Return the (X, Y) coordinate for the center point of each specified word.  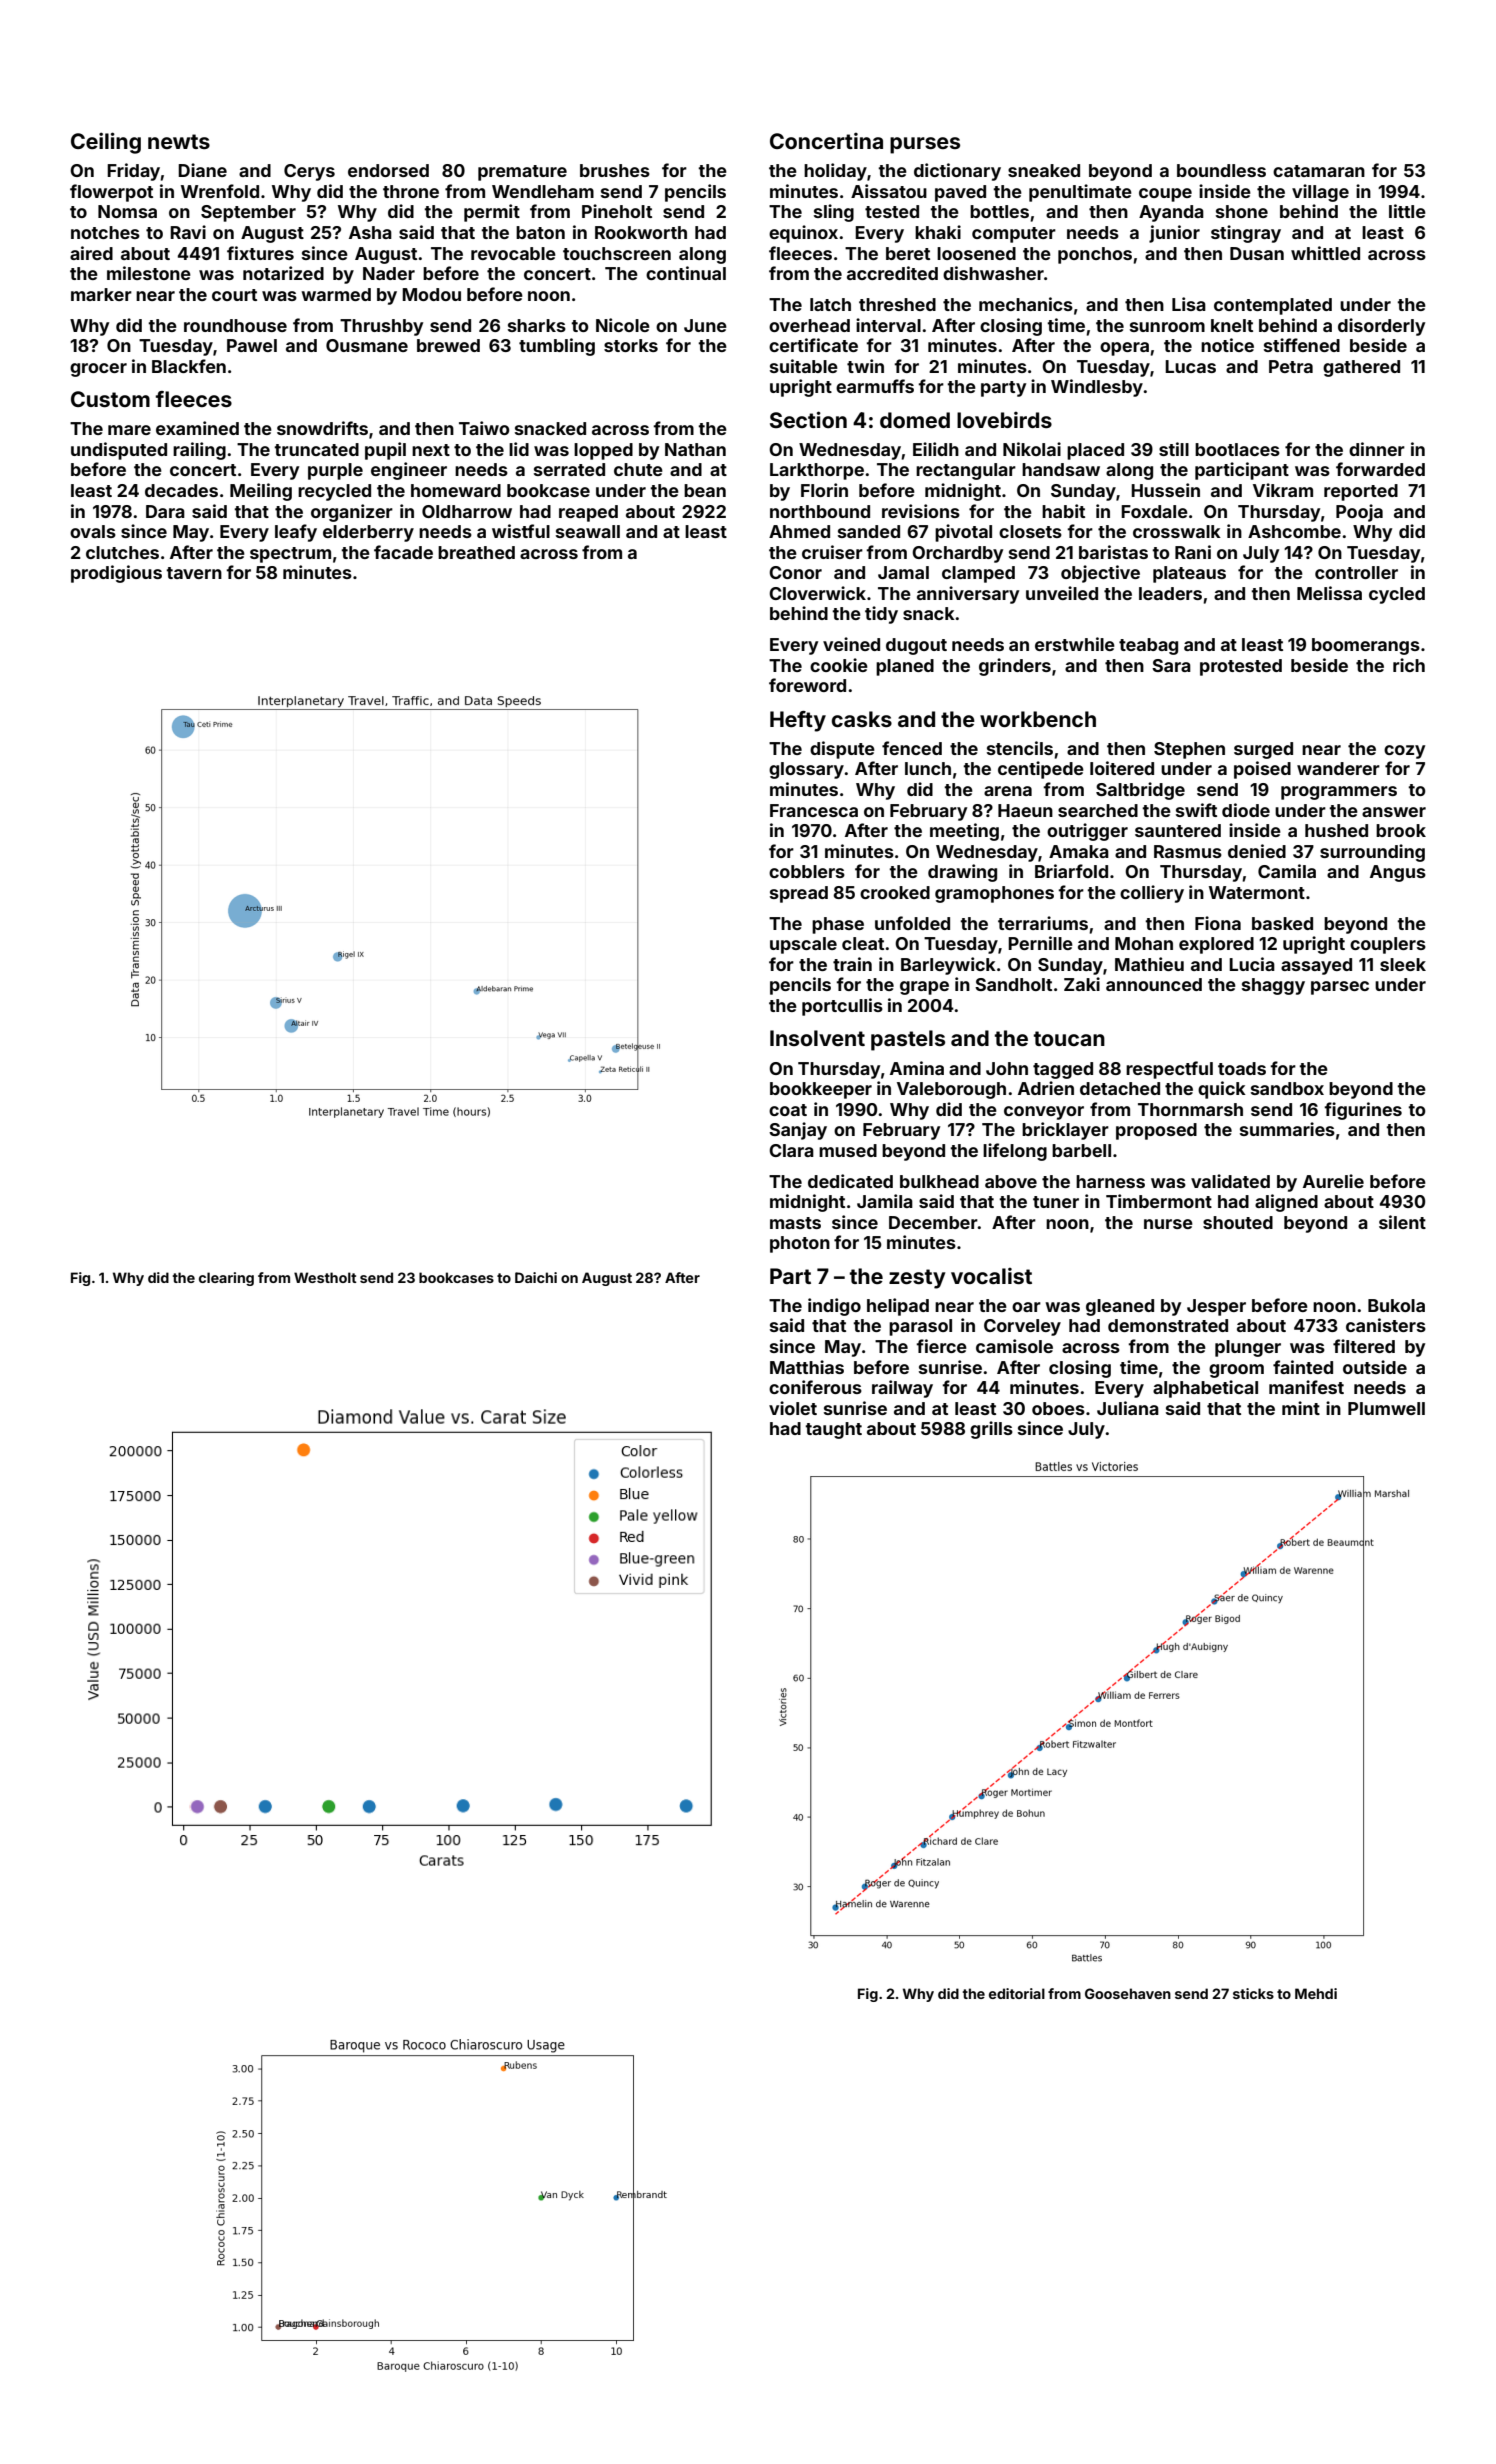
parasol (920, 1327)
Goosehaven (1128, 1993)
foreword (807, 685)
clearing (226, 1279)
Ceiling (106, 143)
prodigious (116, 574)
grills (991, 1430)
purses (925, 145)
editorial (1017, 1993)
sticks (1253, 1993)
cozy (1404, 752)
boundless (1221, 170)
